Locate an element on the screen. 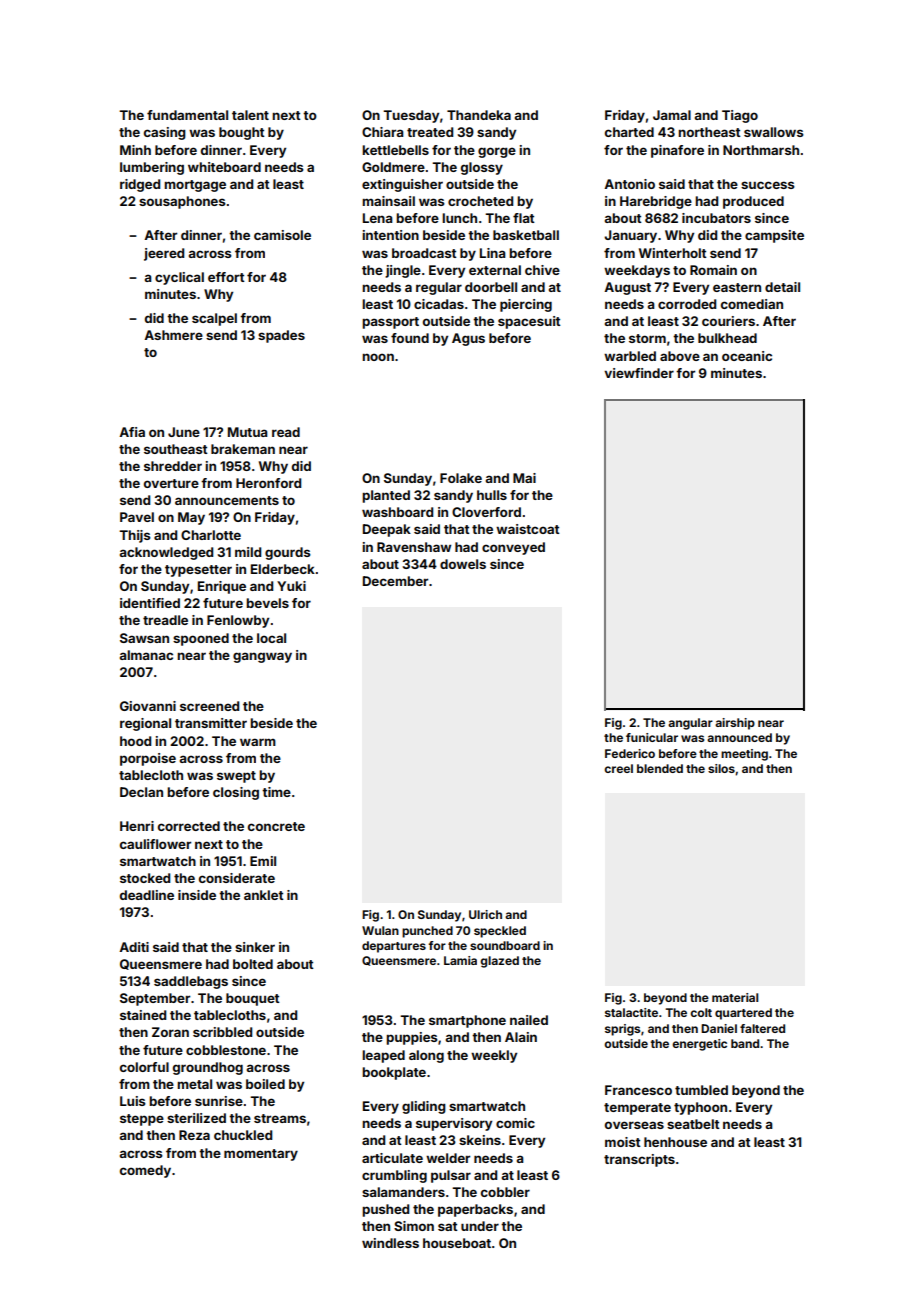 This screenshot has width=924, height=1308. Daniel is located at coordinates (719, 1028).
